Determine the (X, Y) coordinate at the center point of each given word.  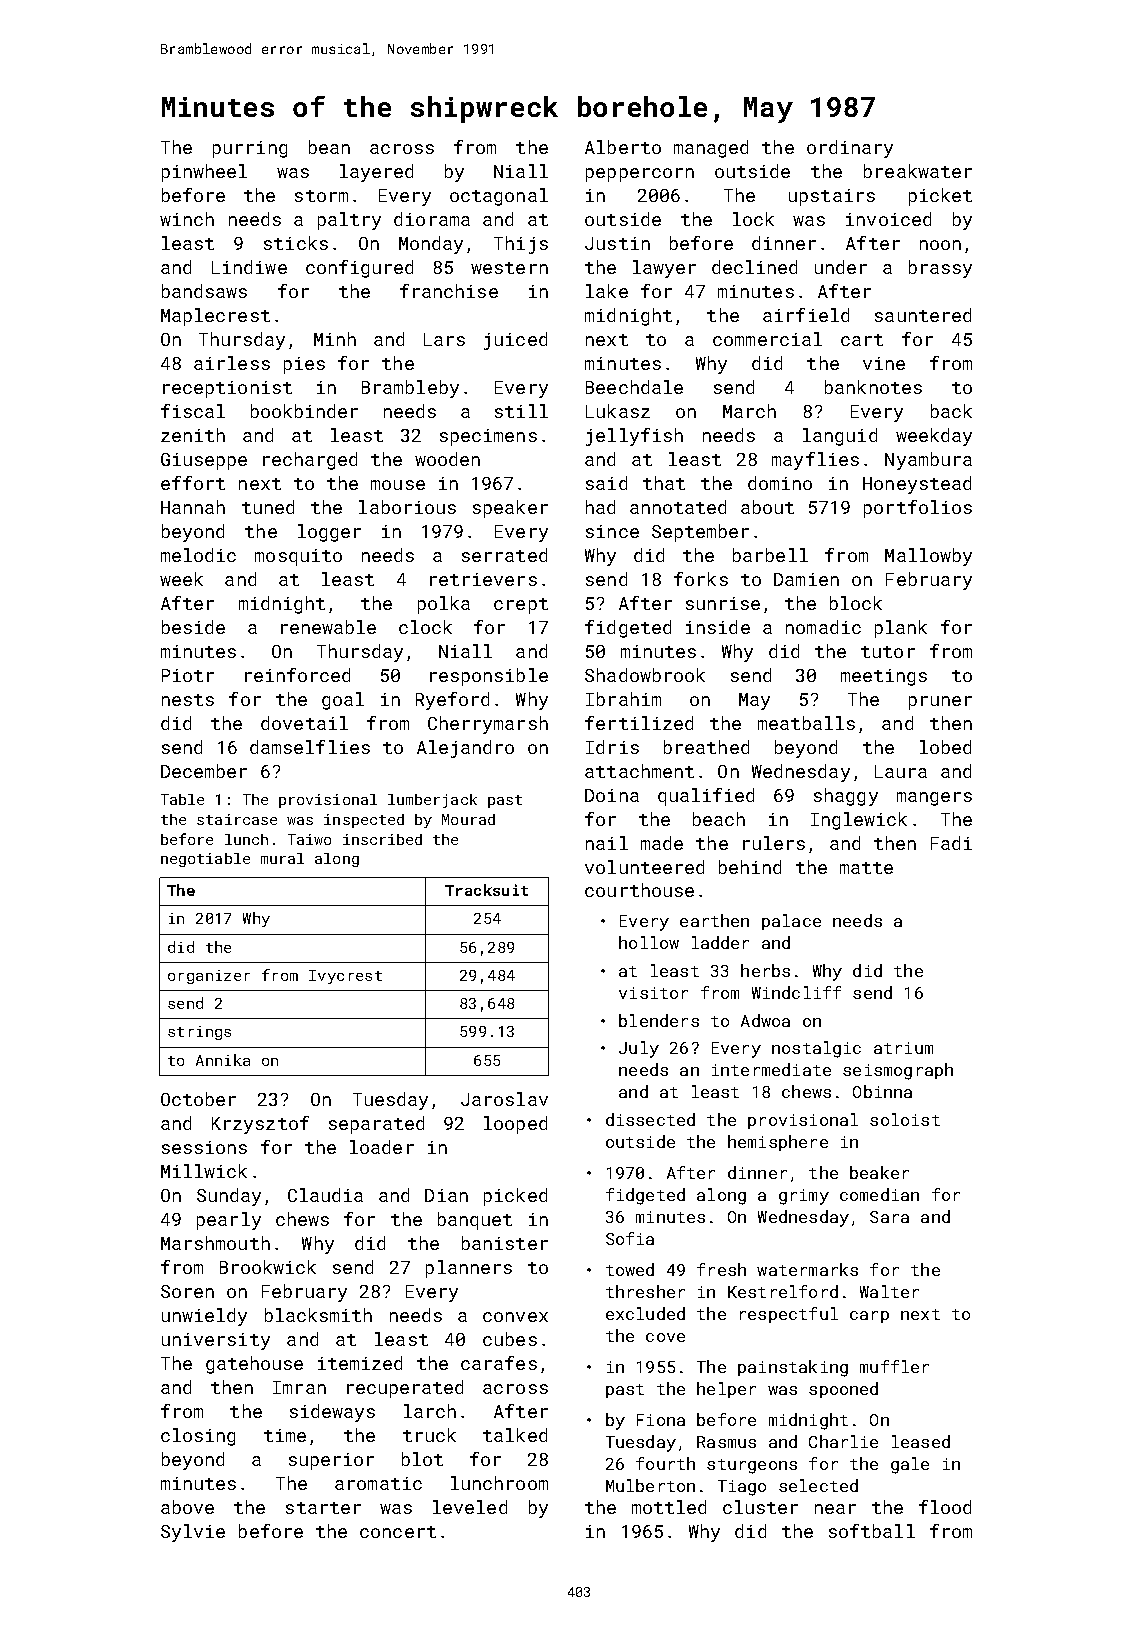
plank (901, 629)
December (204, 771)
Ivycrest (345, 977)
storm (321, 196)
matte (866, 868)
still (521, 411)
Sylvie (193, 1533)
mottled (669, 1507)
